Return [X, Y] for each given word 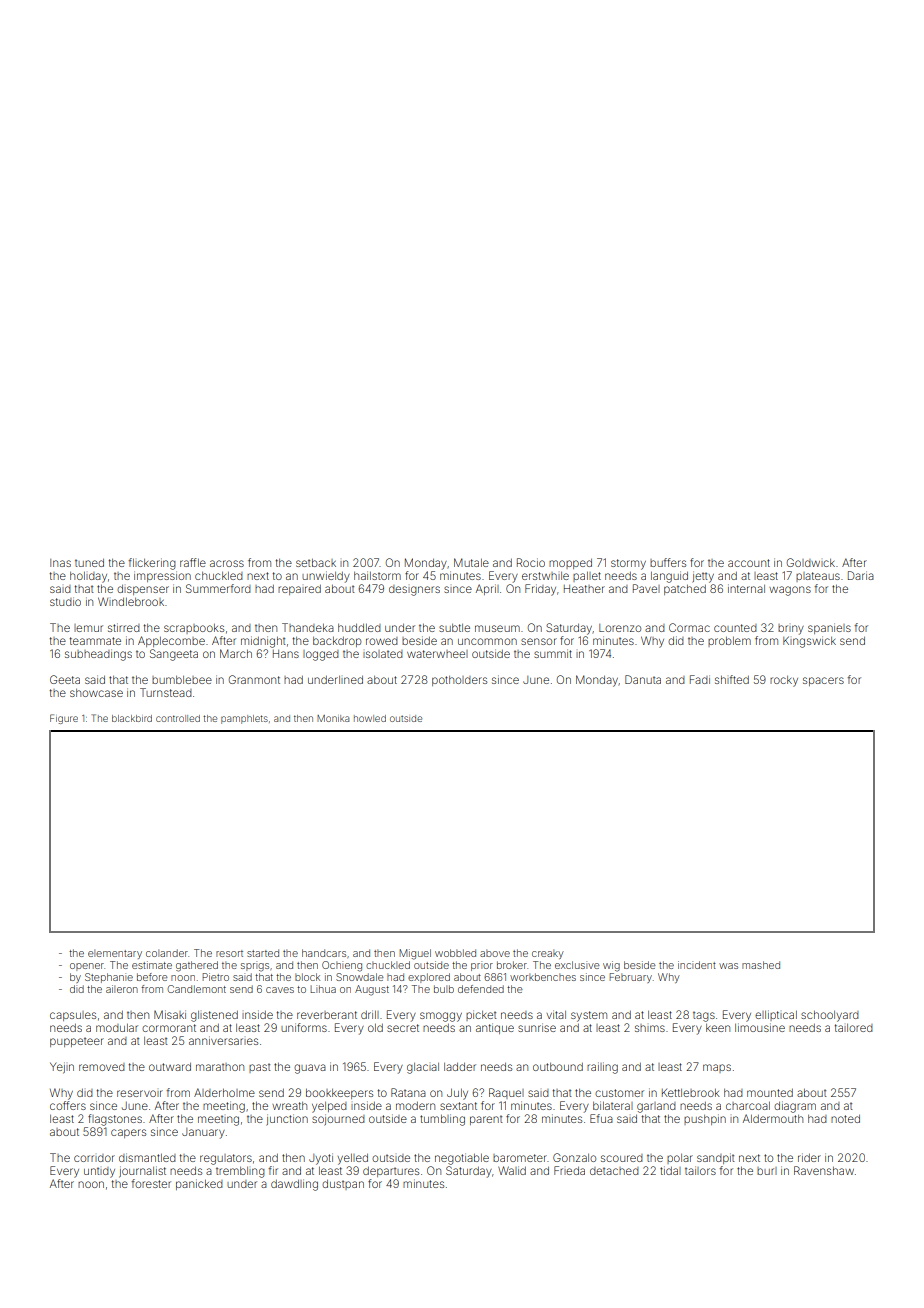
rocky [784, 681]
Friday [540, 590]
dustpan [343, 1185]
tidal [670, 1170]
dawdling [294, 1185]
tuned [89, 563]
